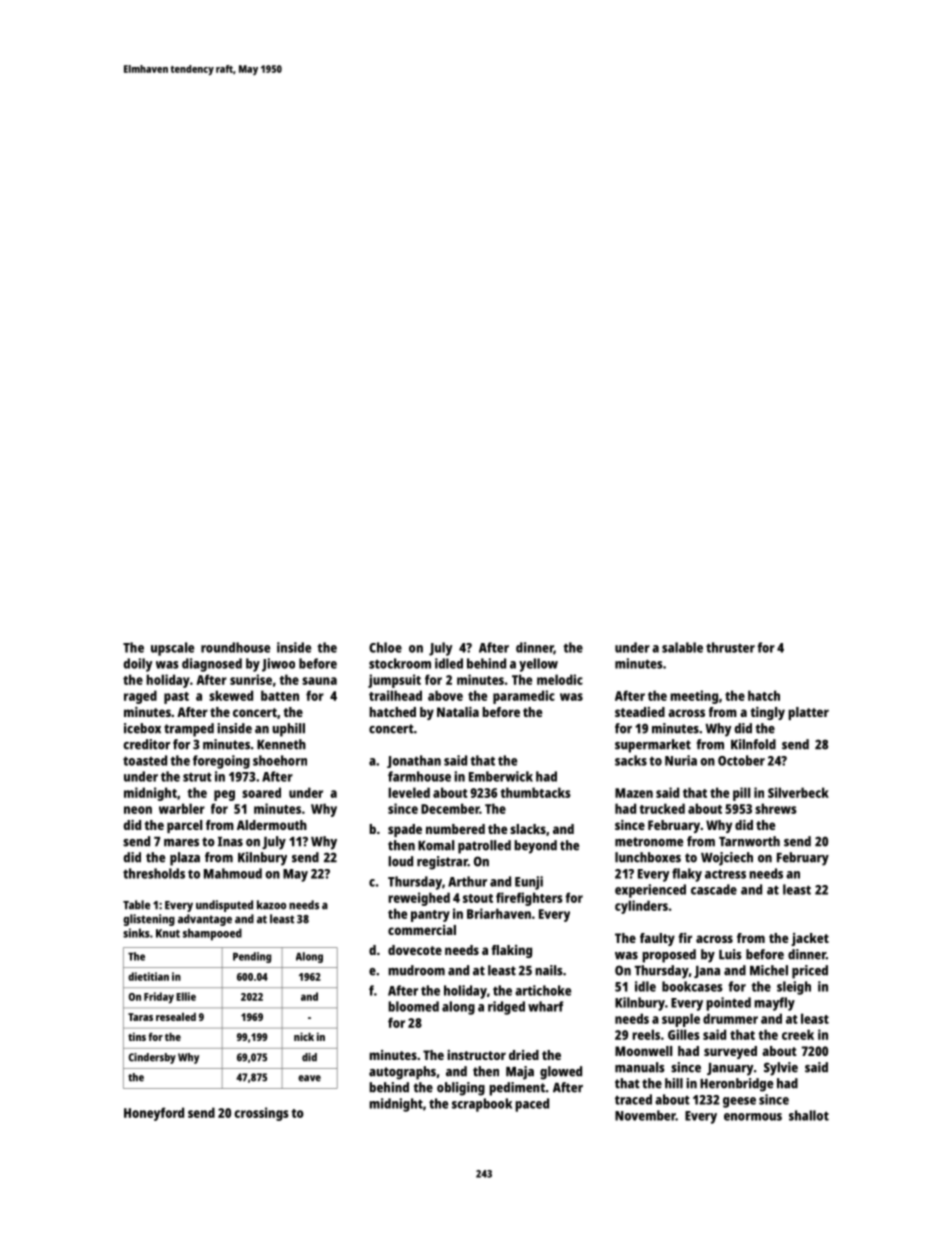  I want to click on salable, so click(682, 647).
